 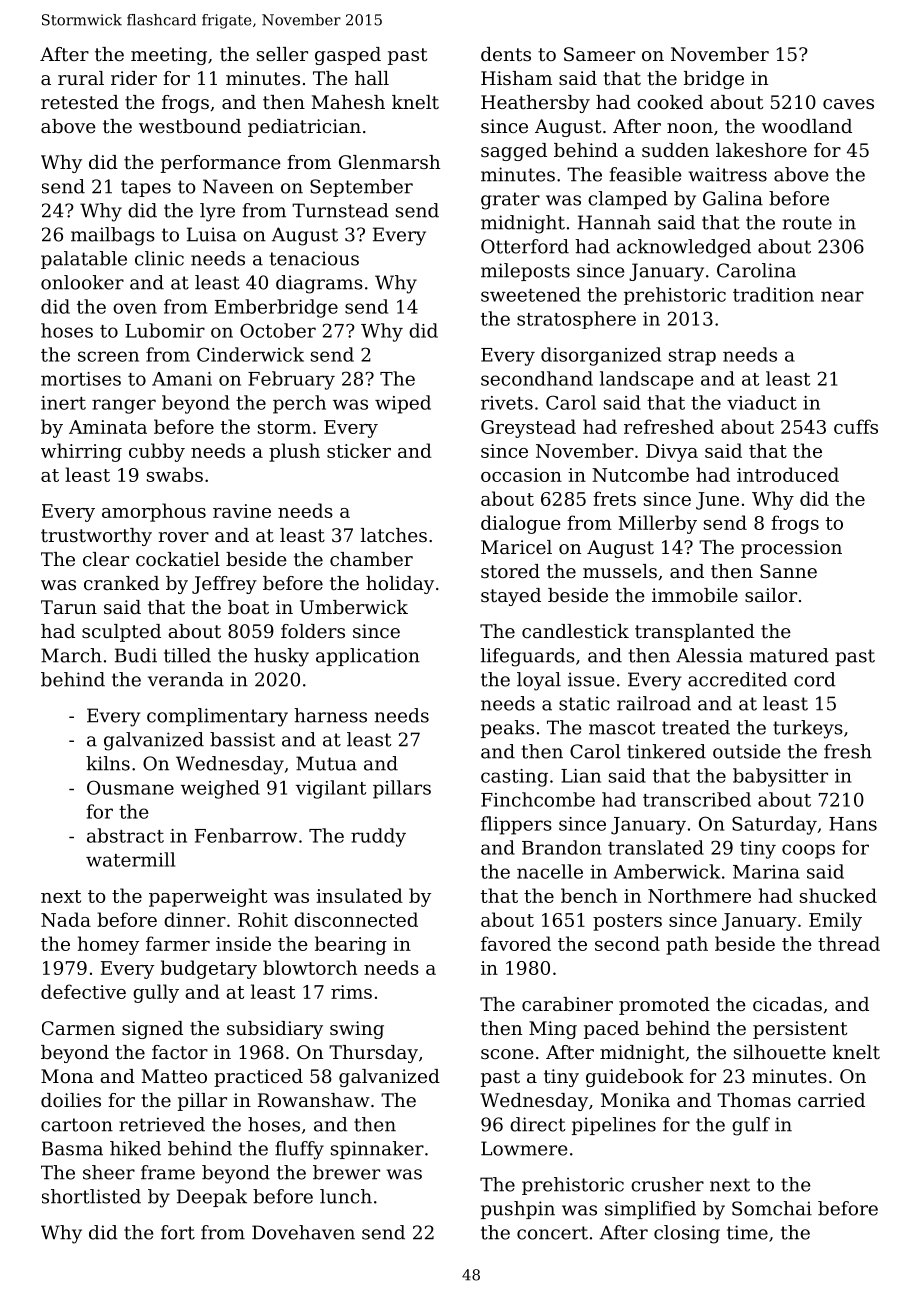 I want to click on spinnaker, so click(x=377, y=1150).
